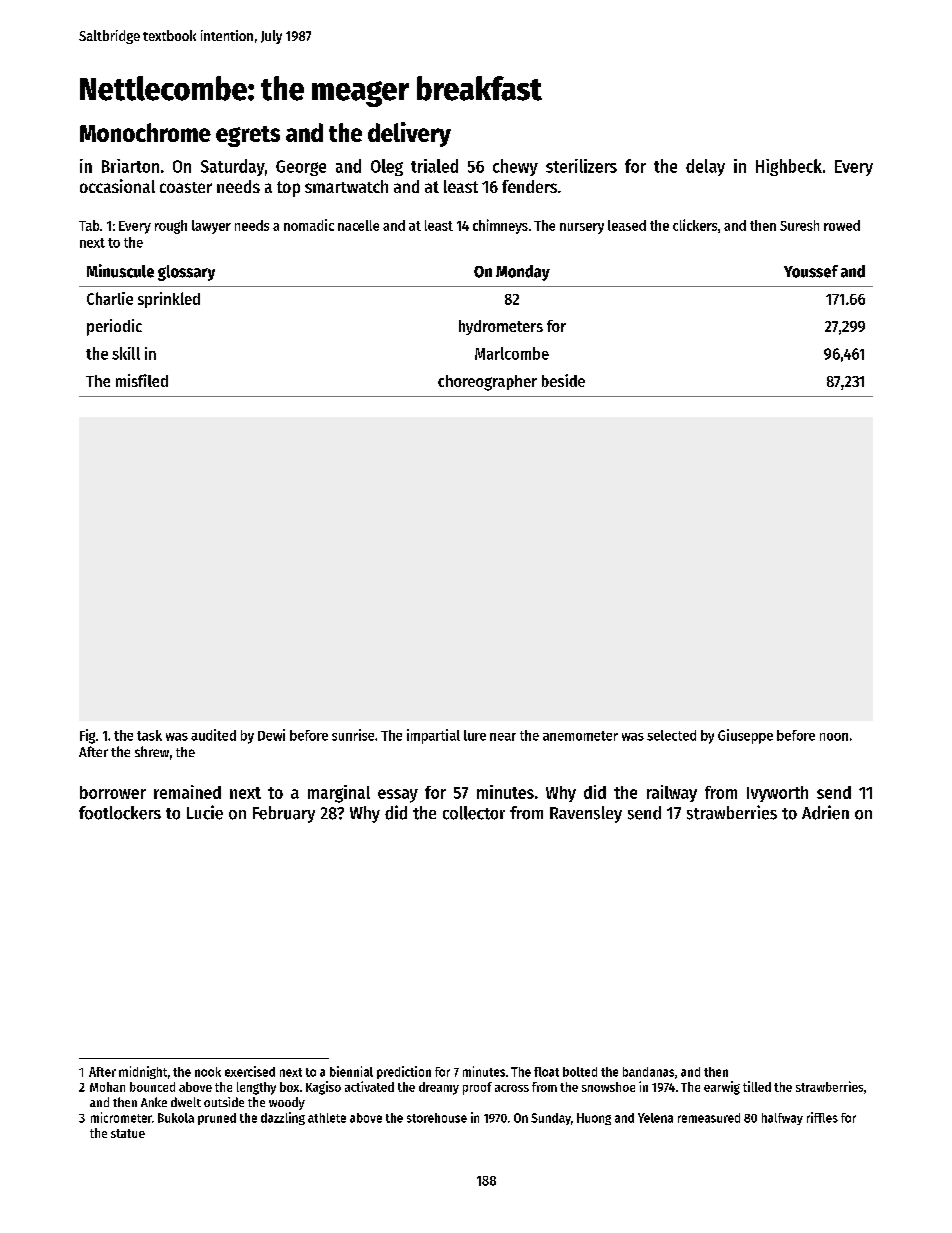 This document has width=952, height=1233. I want to click on misfiled, so click(142, 380).
